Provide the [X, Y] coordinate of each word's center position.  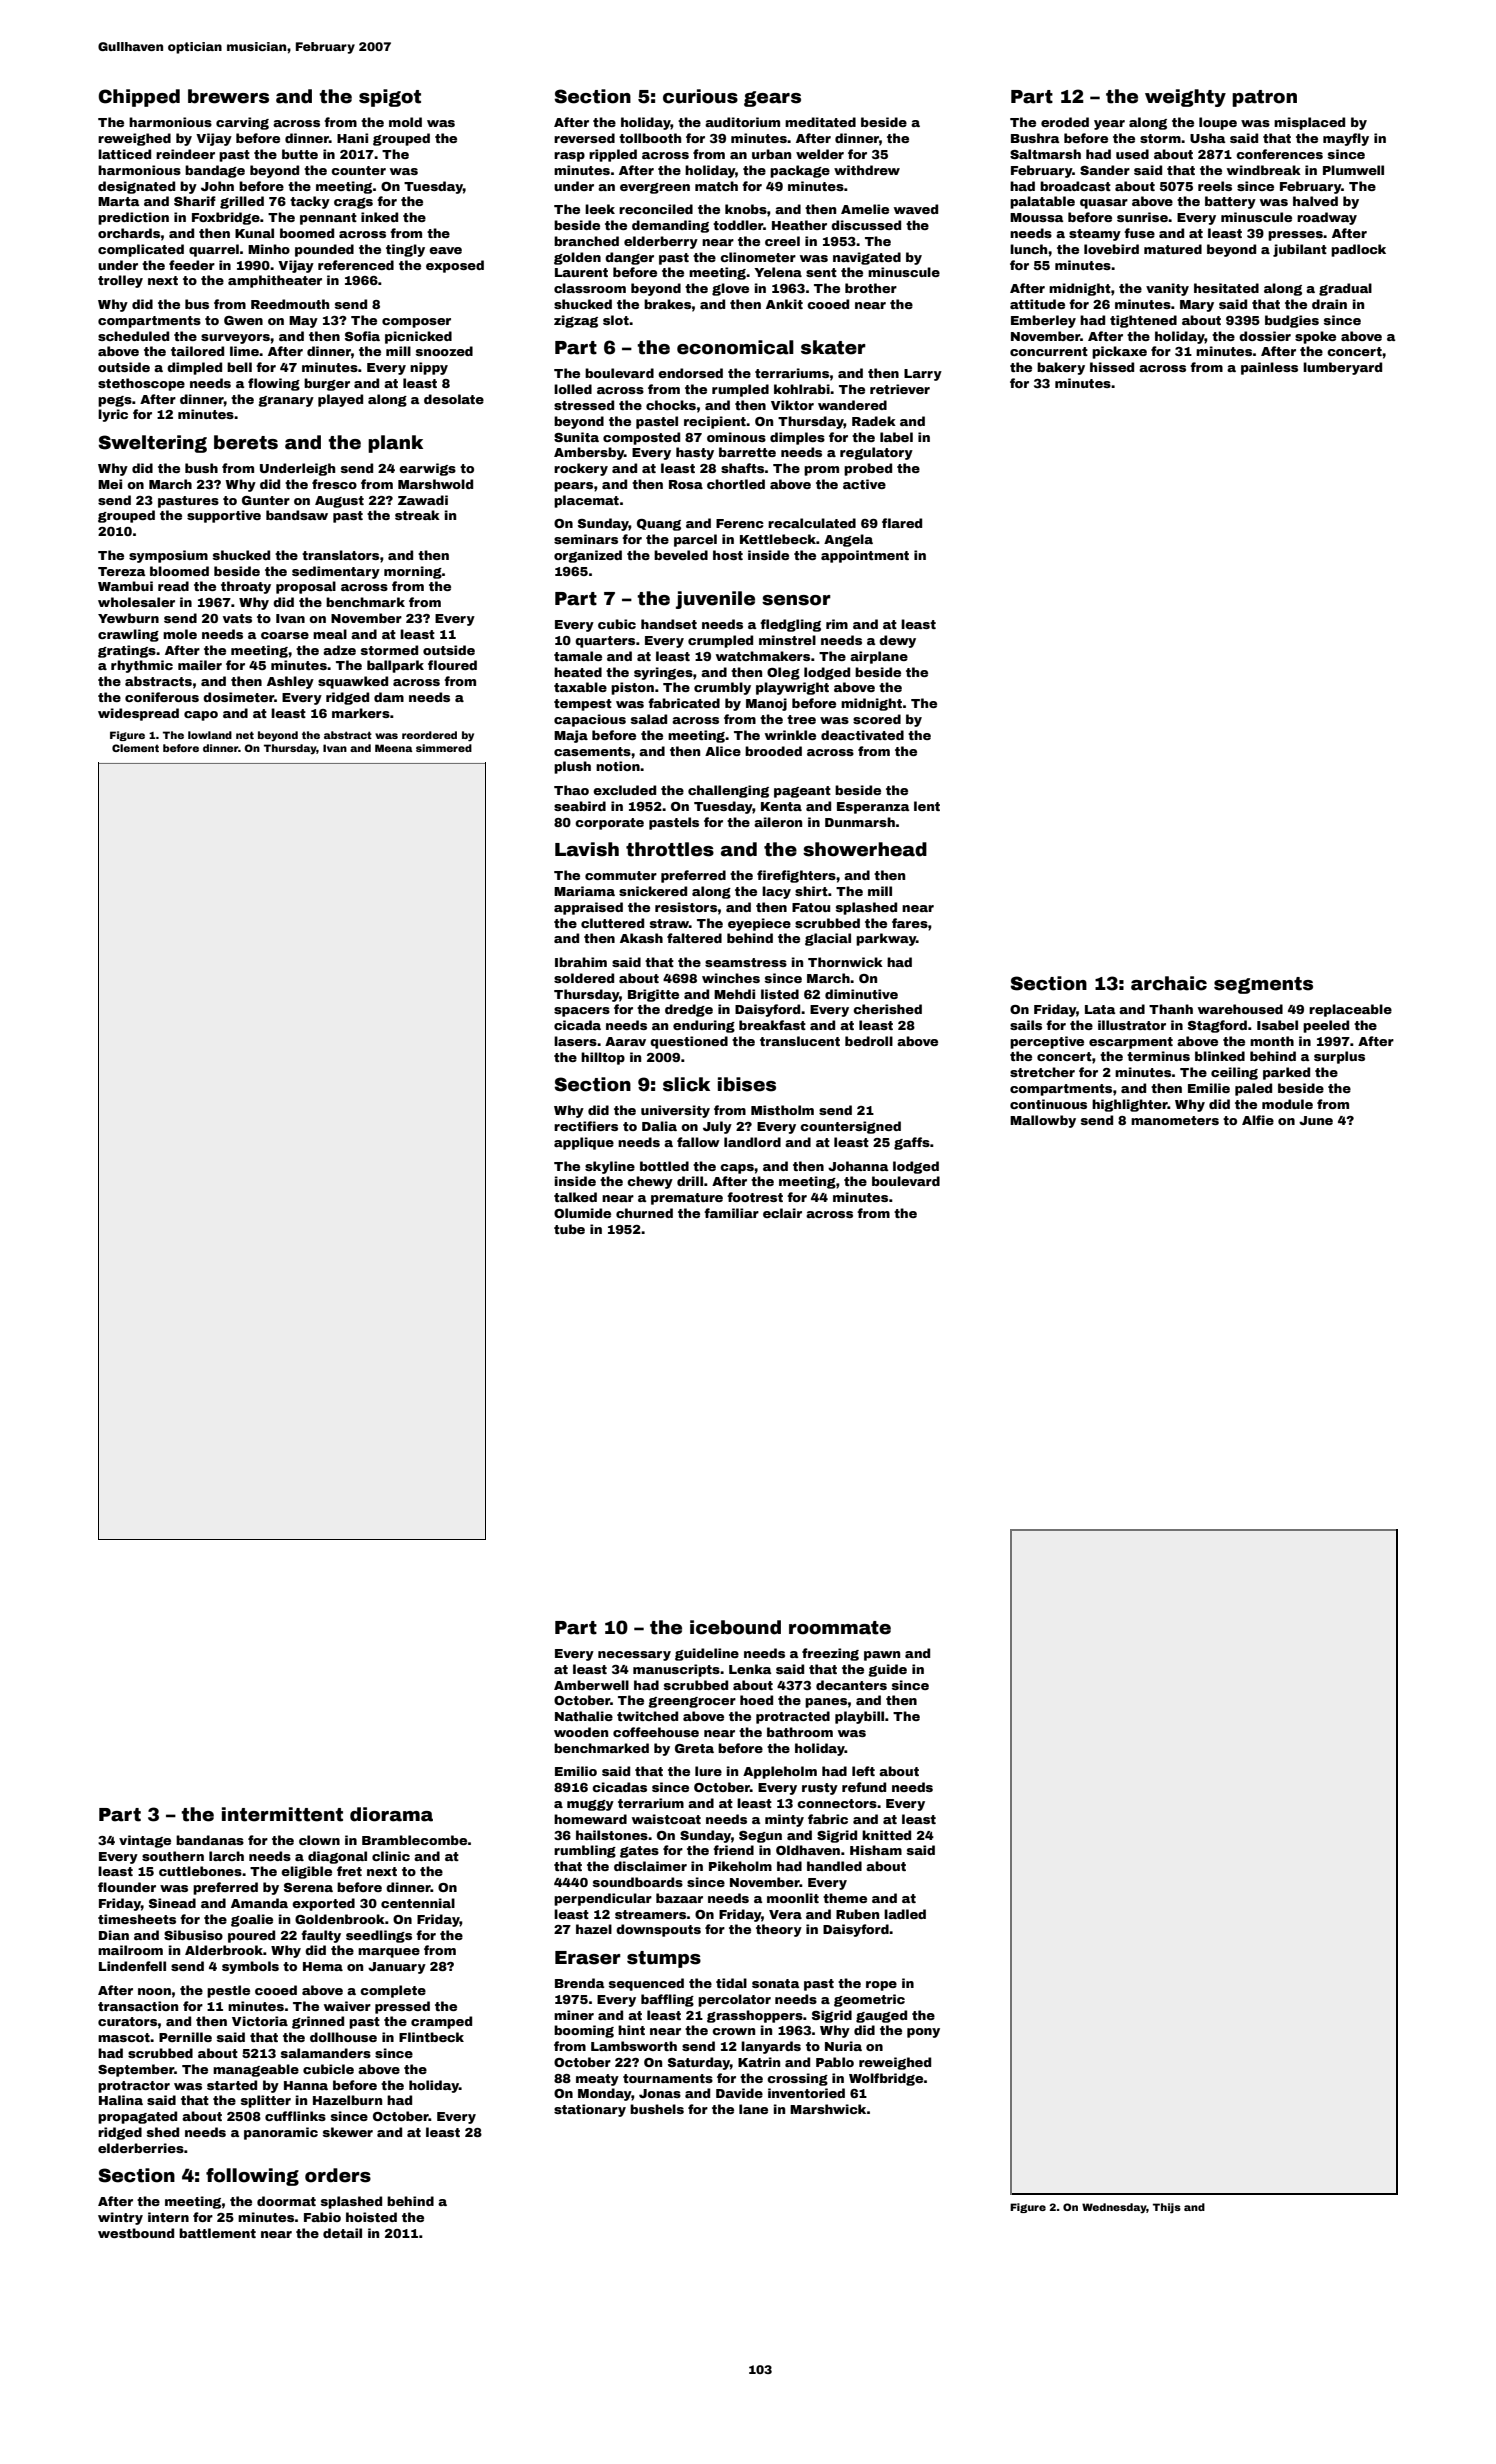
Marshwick [828, 2109]
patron [1264, 98]
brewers [228, 96]
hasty [695, 453]
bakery [1061, 368]
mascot [124, 2037]
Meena [394, 748]
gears [772, 99]
